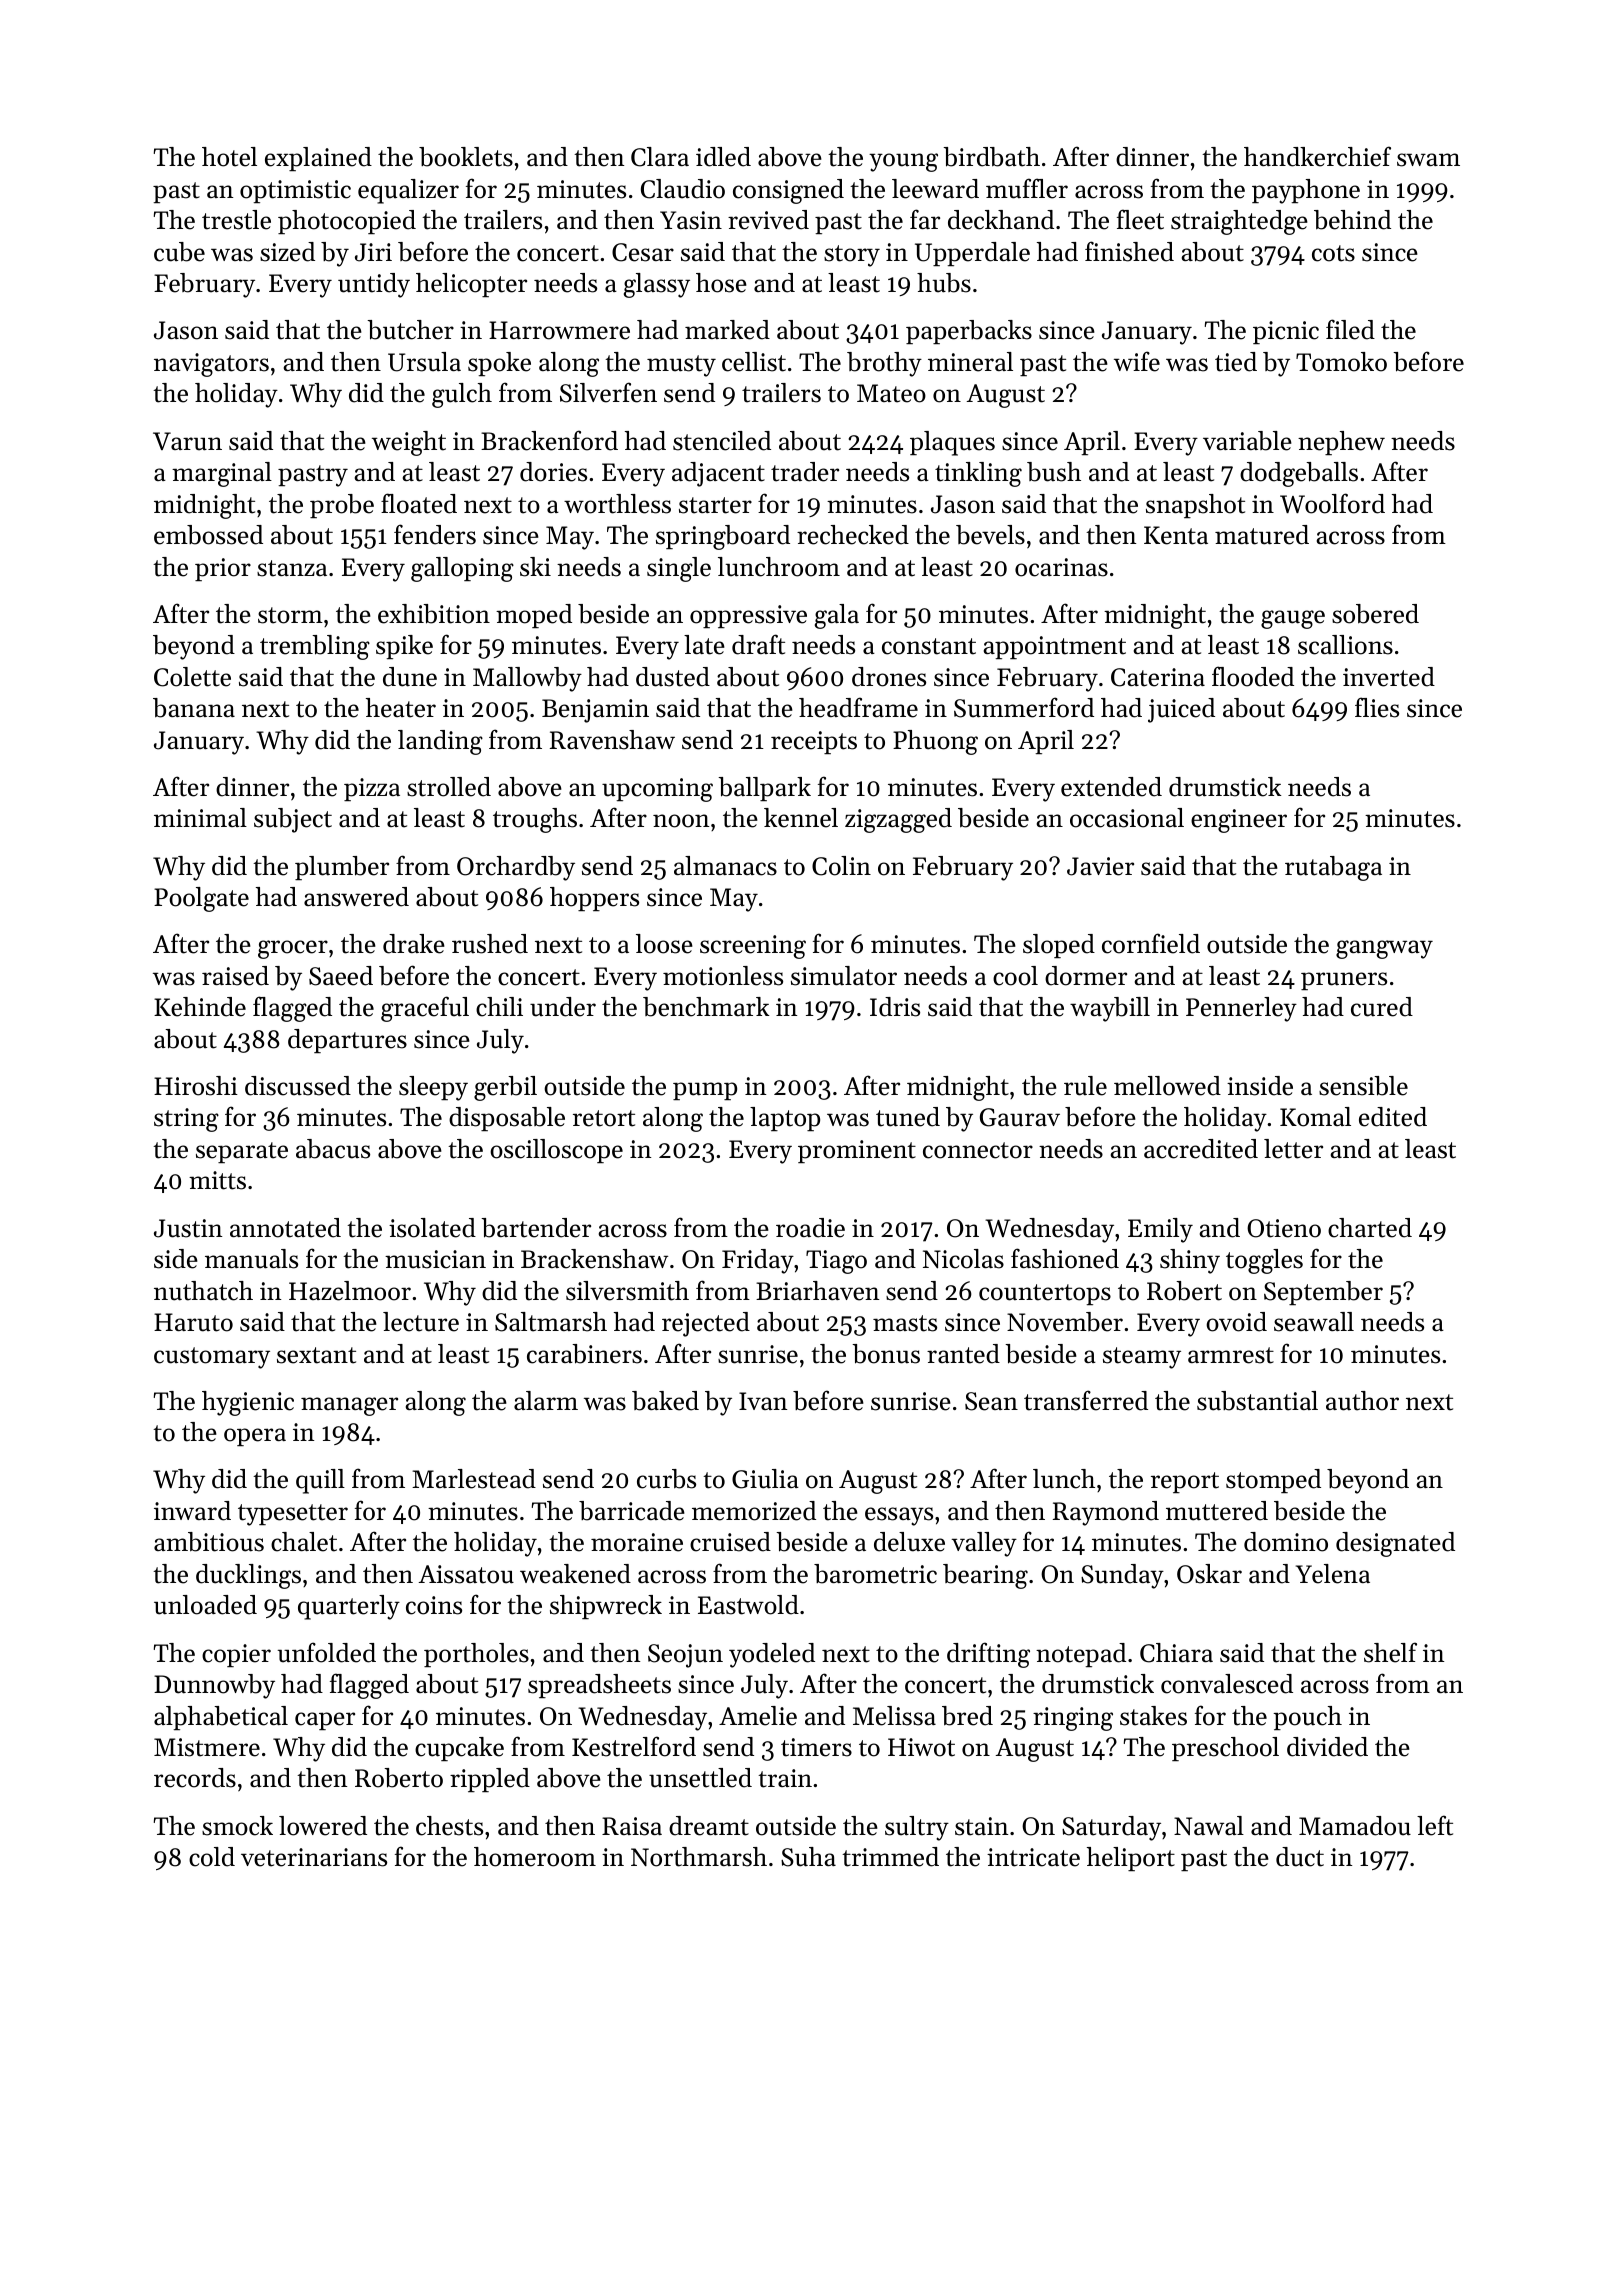 This screenshot has height=2292, width=1620. Describe the element at coordinates (858, 707) in the screenshot. I see `headframe` at that location.
